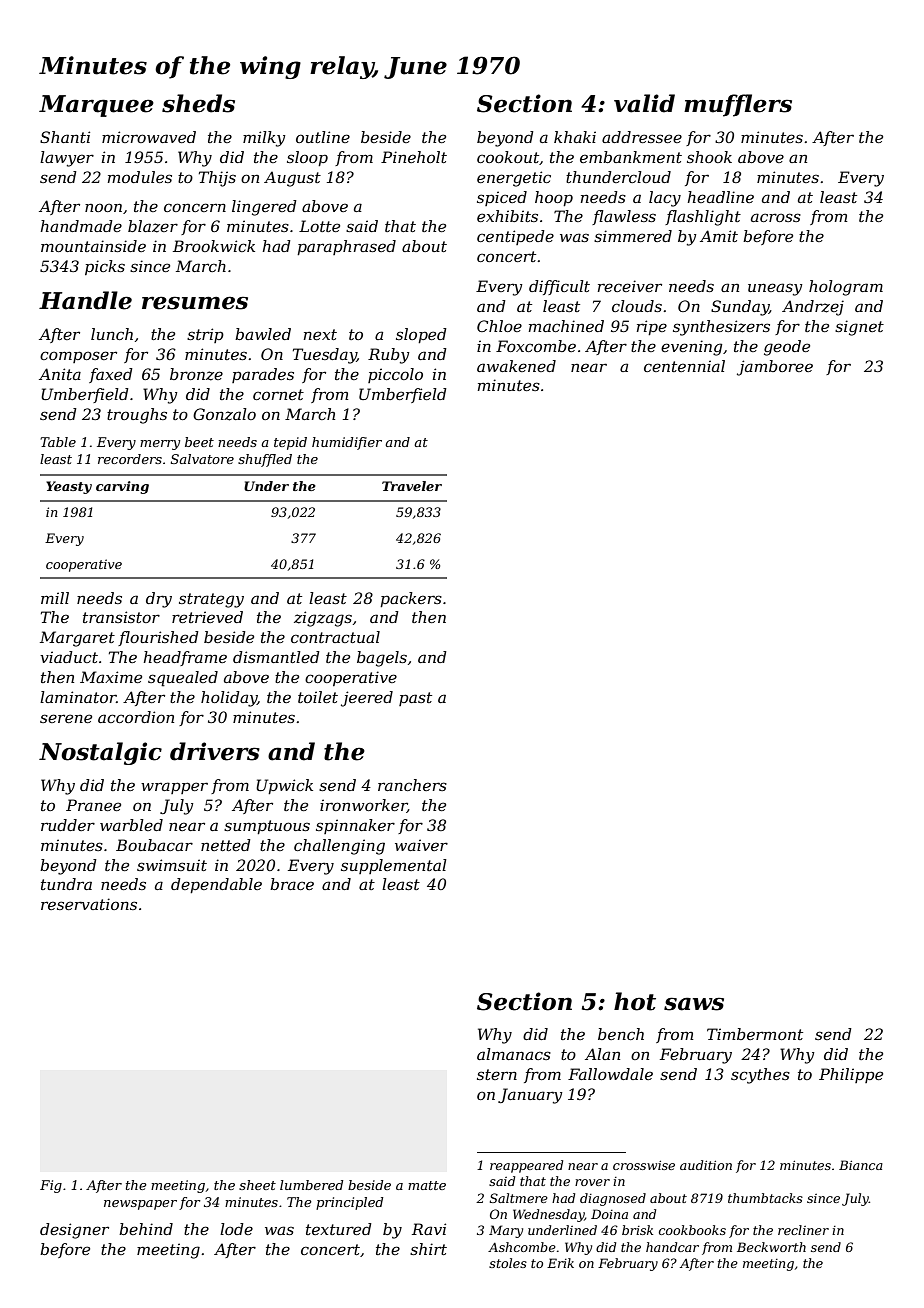 The height and width of the screenshot is (1308, 924). What do you see at coordinates (508, 157) in the screenshot?
I see `cookout` at bounding box center [508, 157].
